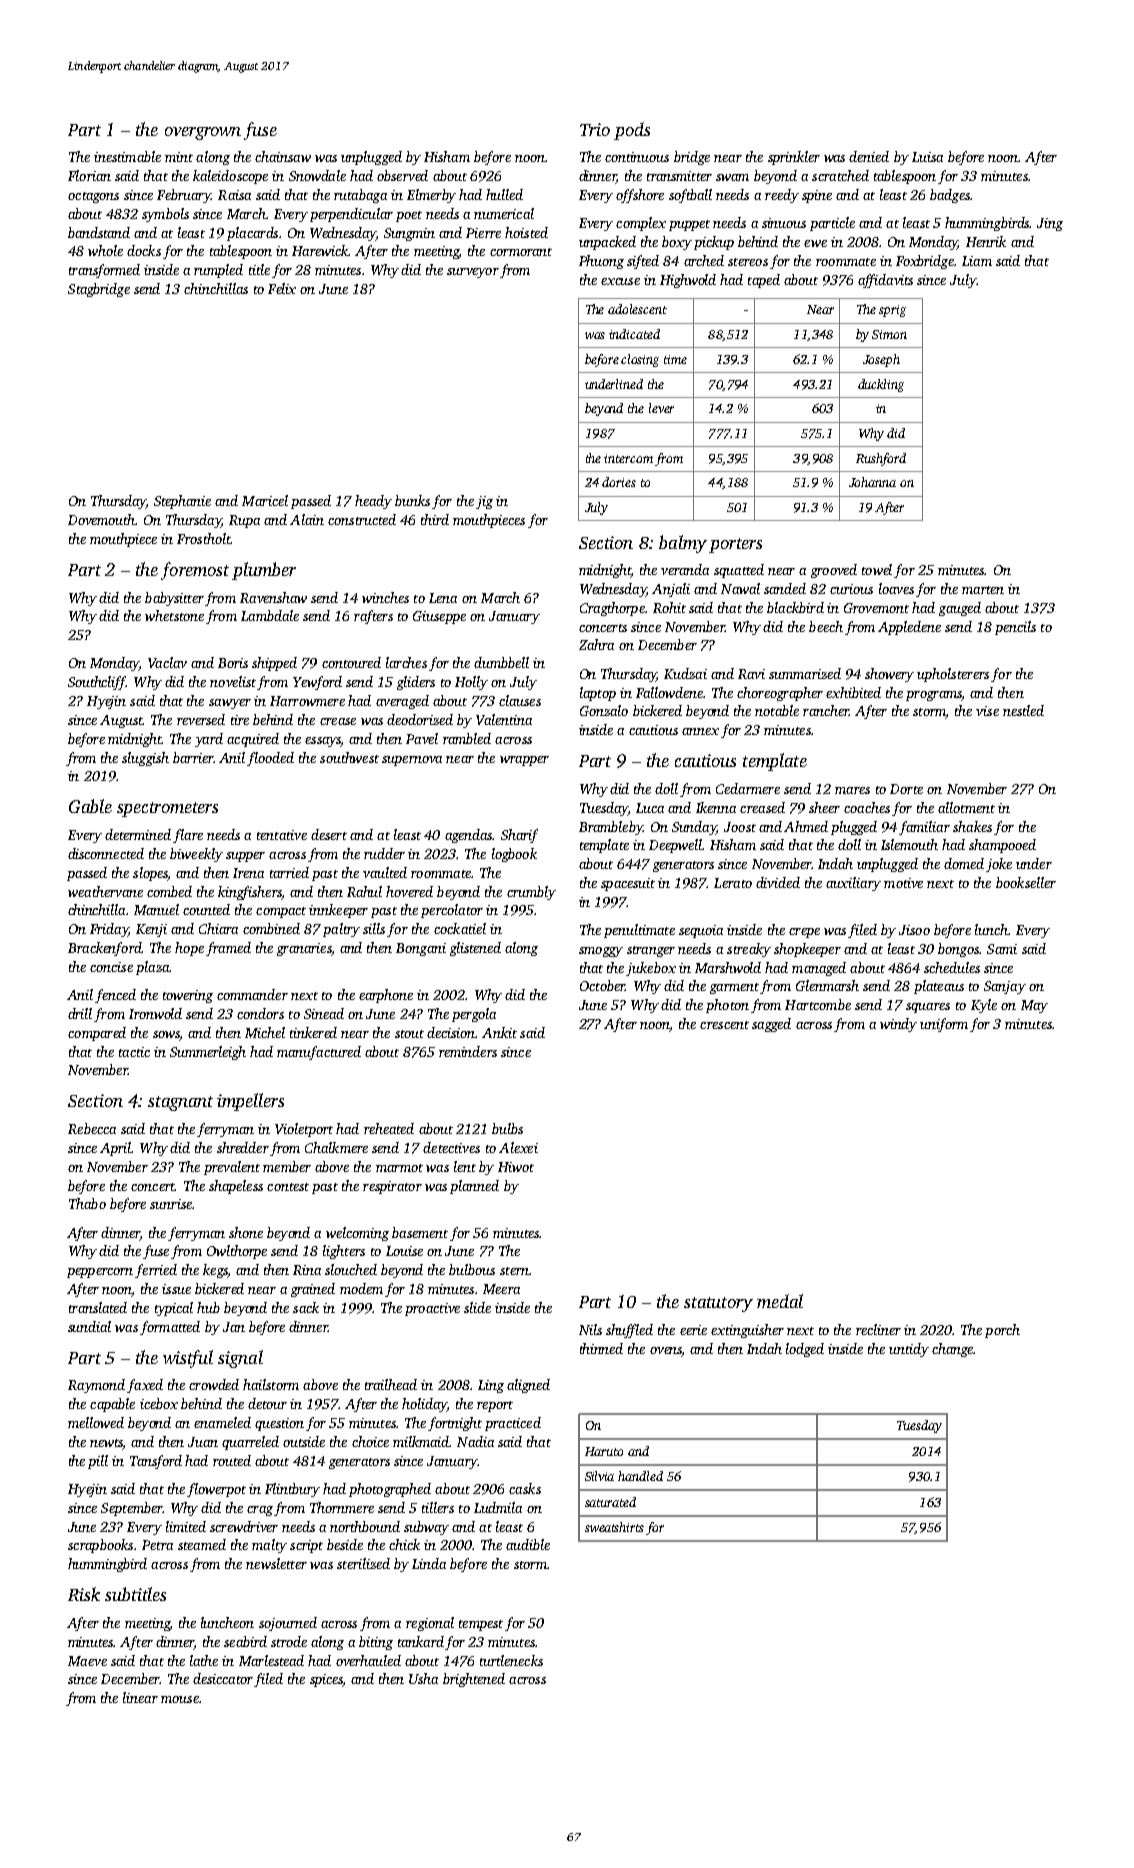 The image size is (1134, 1868). I want to click on nestled, so click(1023, 710).
